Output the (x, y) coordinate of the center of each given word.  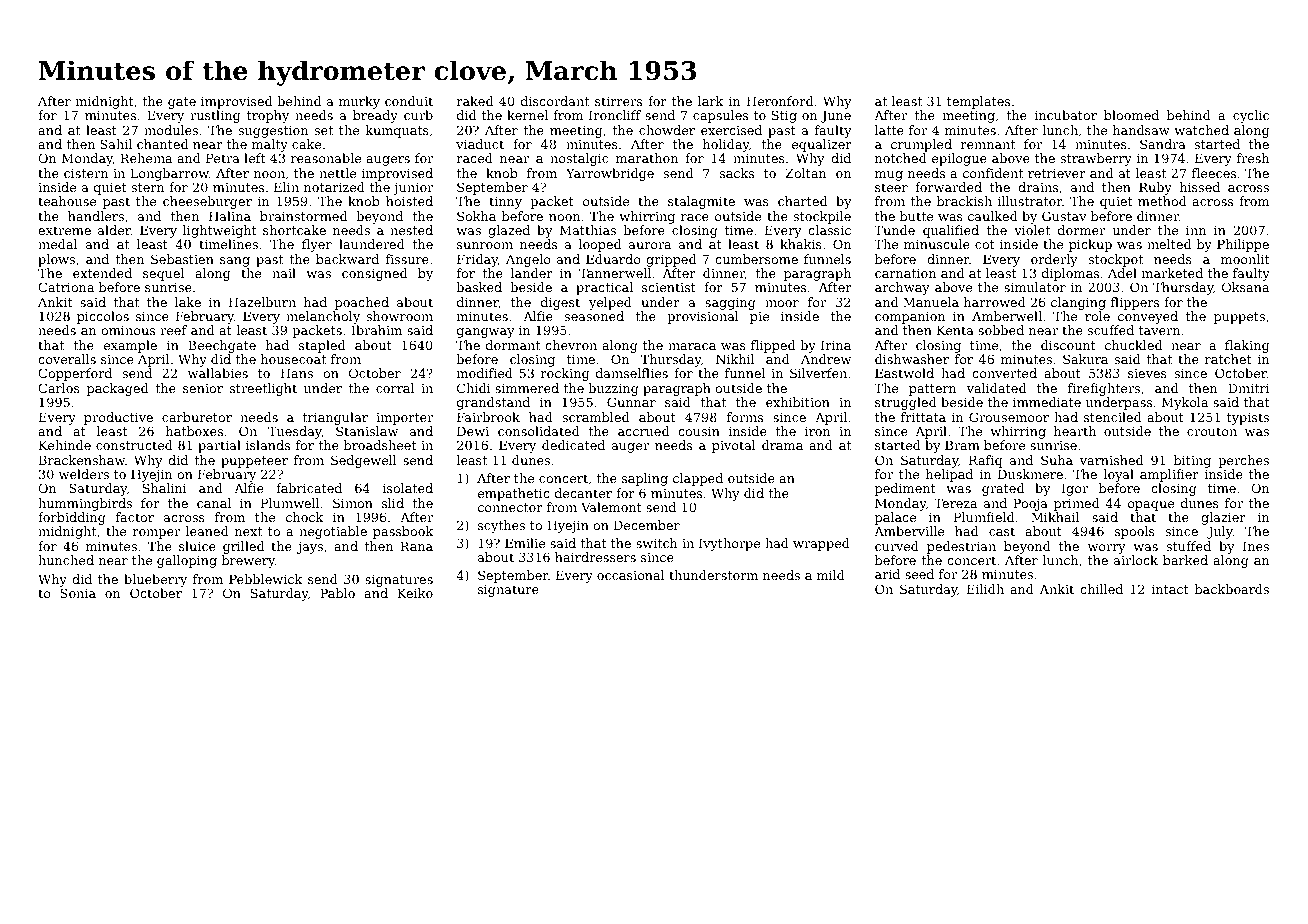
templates (978, 102)
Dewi (473, 431)
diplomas (1070, 274)
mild (831, 575)
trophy (268, 116)
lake (188, 302)
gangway (486, 333)
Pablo (337, 593)
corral (395, 388)
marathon (647, 158)
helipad (949, 475)
